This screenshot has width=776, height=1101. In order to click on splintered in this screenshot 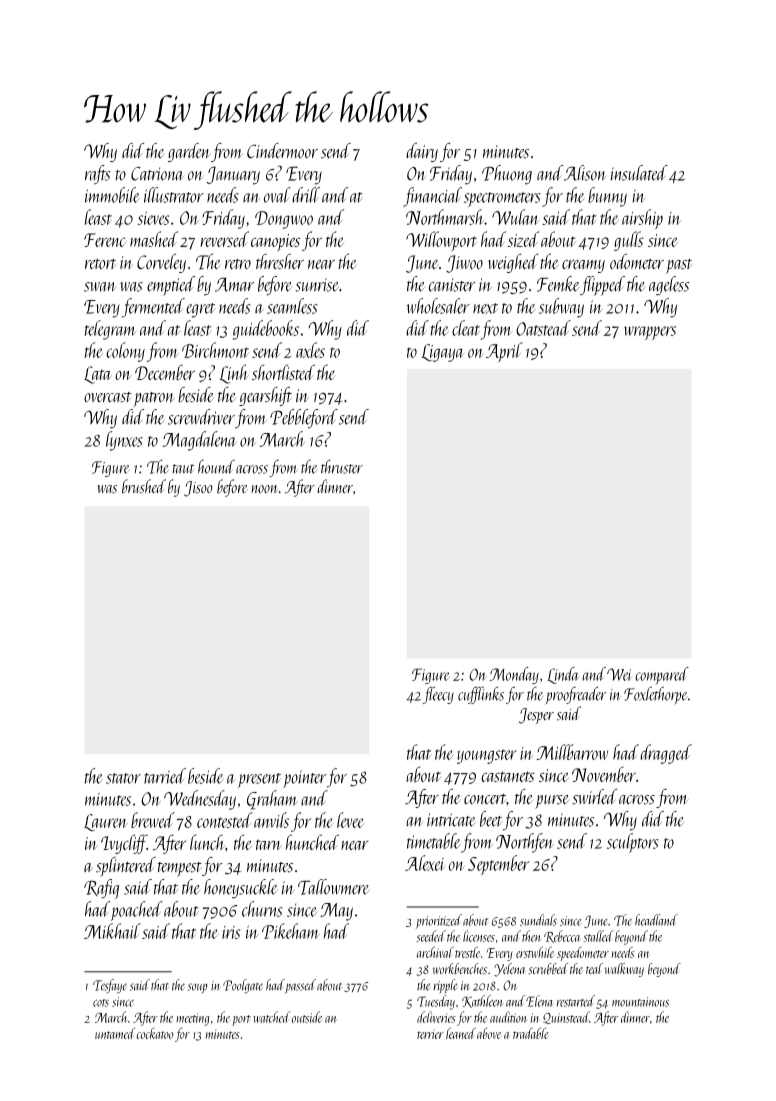, I will do `click(126, 867)`.
